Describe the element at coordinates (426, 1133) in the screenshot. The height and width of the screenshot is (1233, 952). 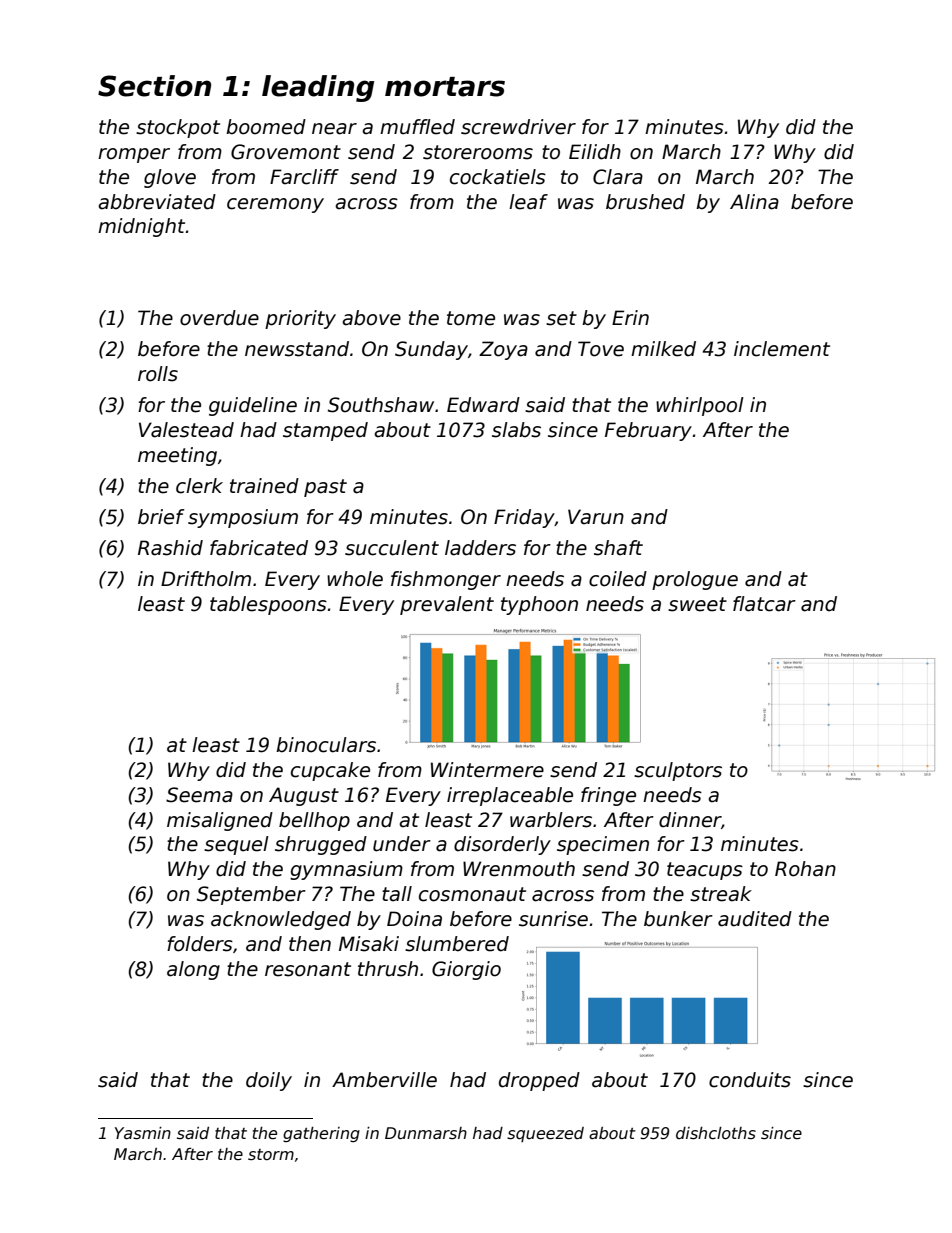
I see `Dunmarsh` at that location.
